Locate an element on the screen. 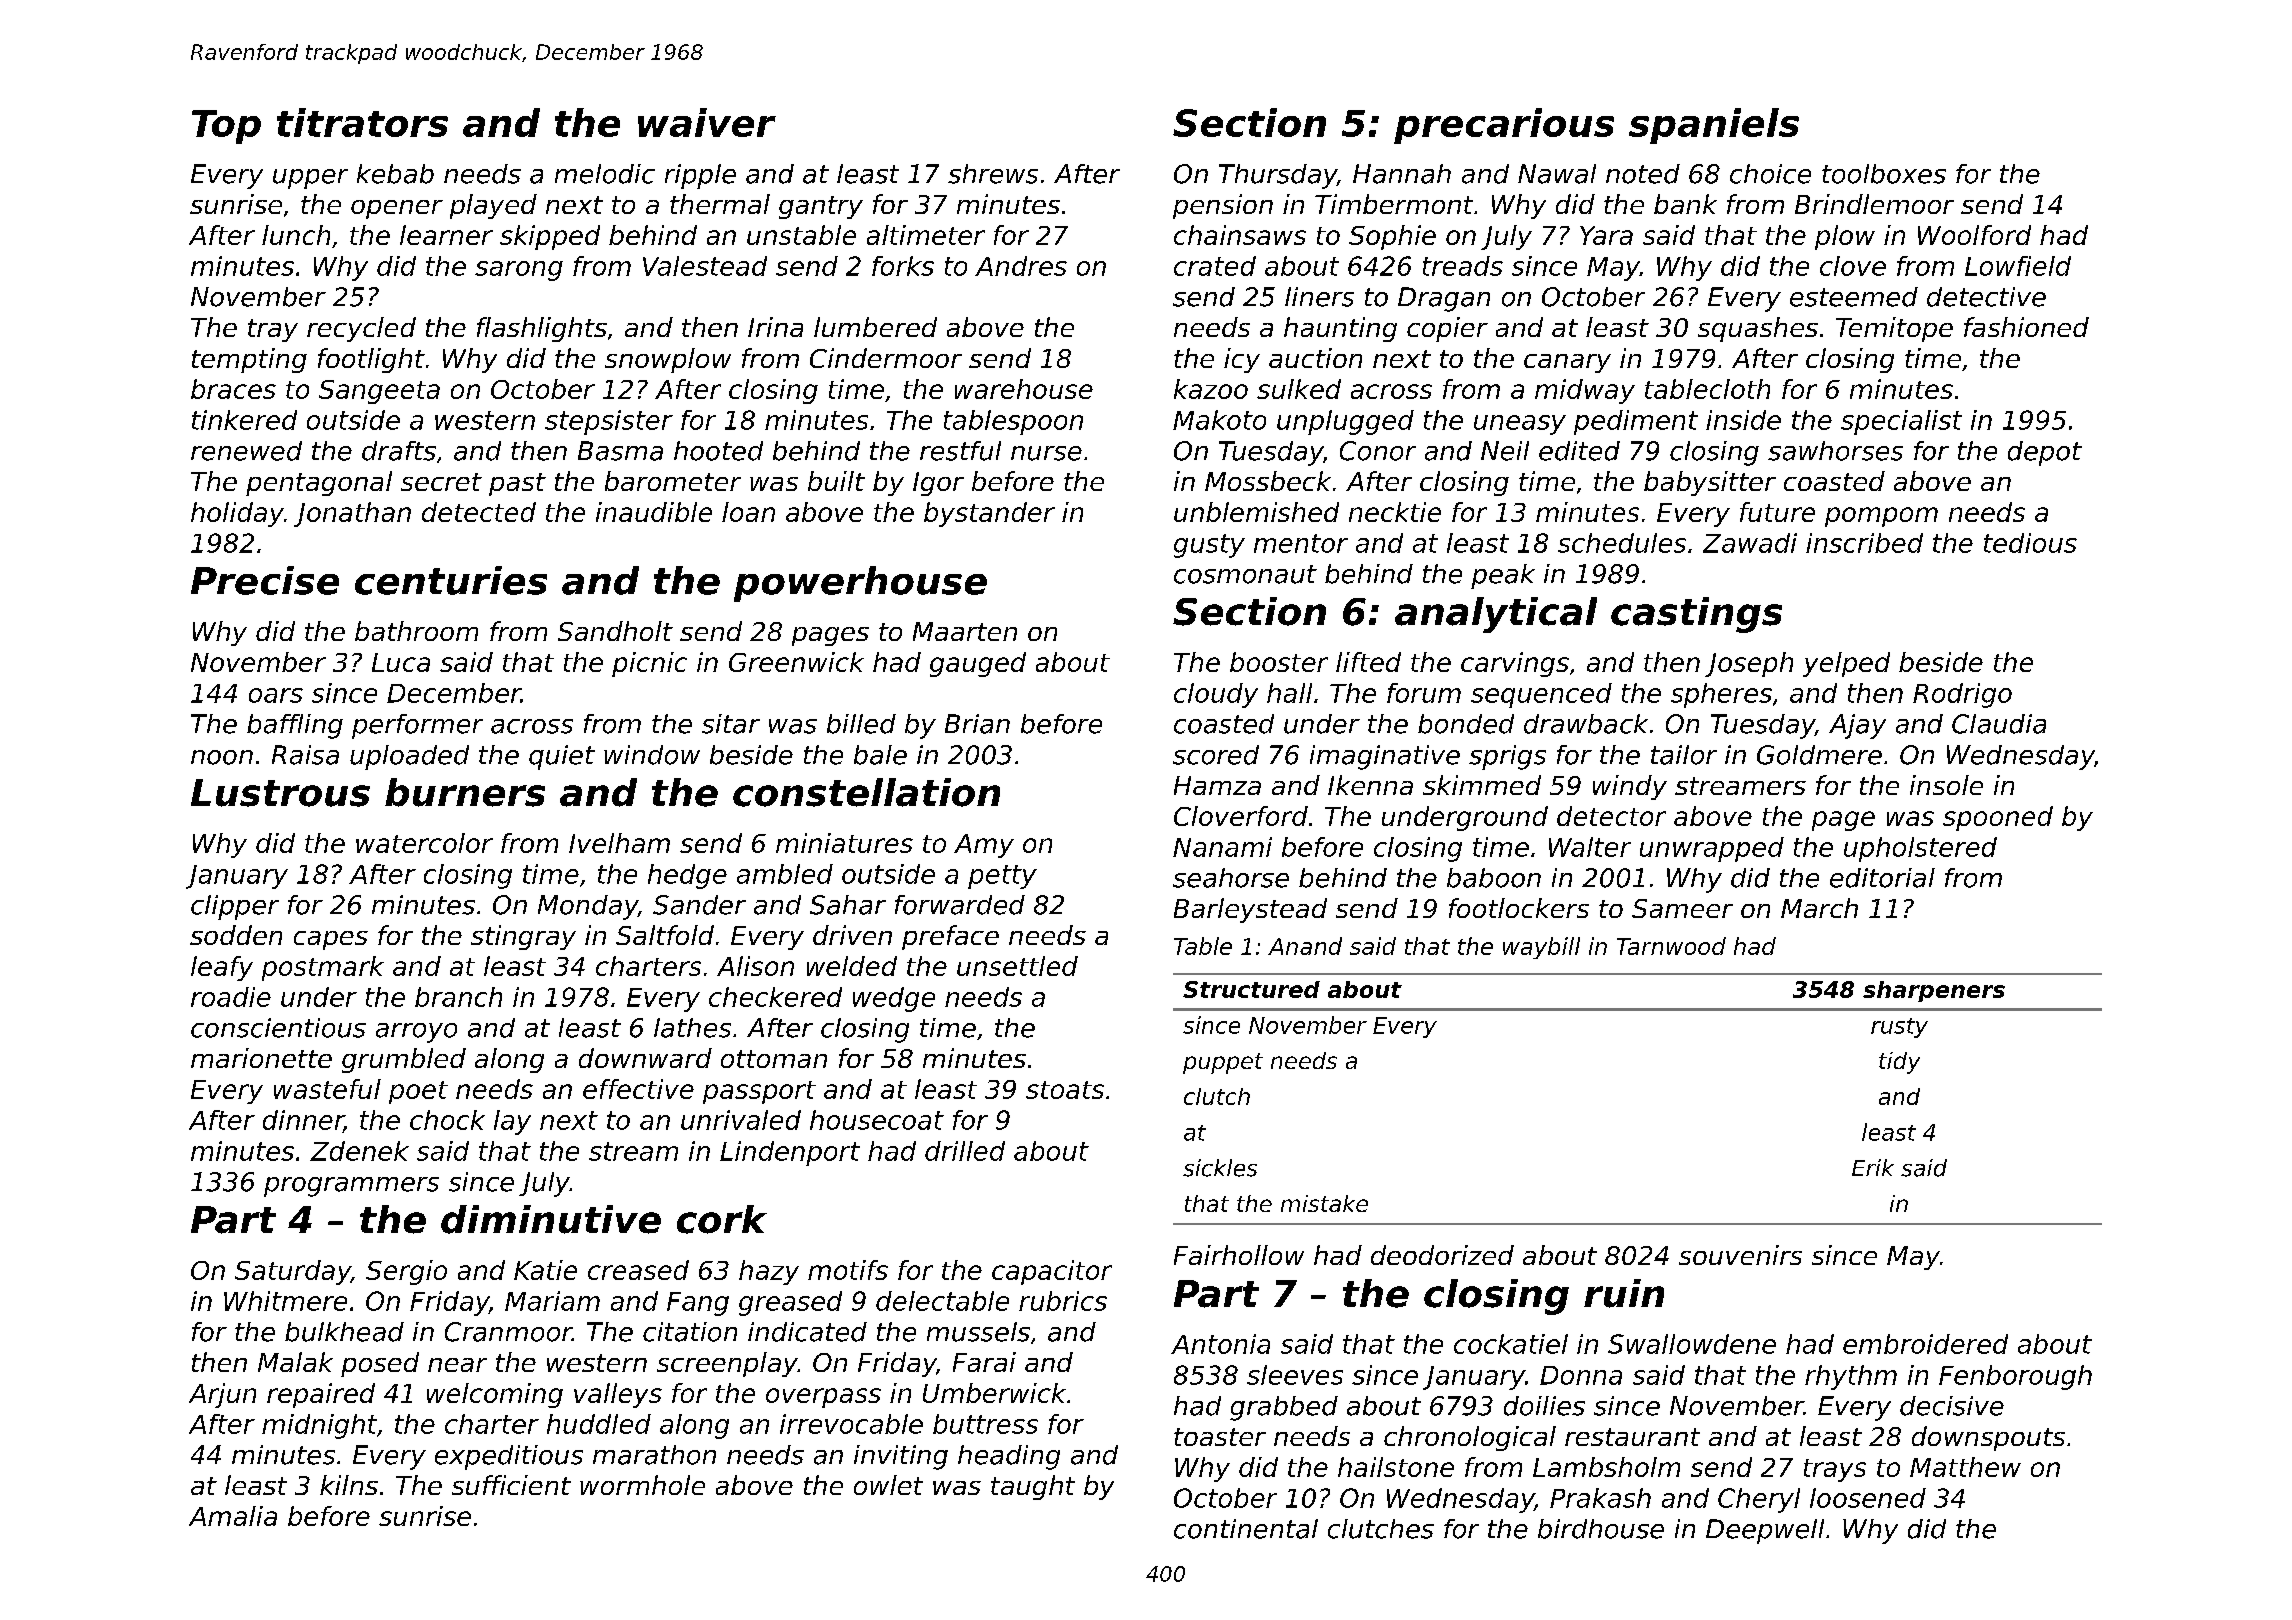 The image size is (2292, 1620). wormhole is located at coordinates (642, 1485).
